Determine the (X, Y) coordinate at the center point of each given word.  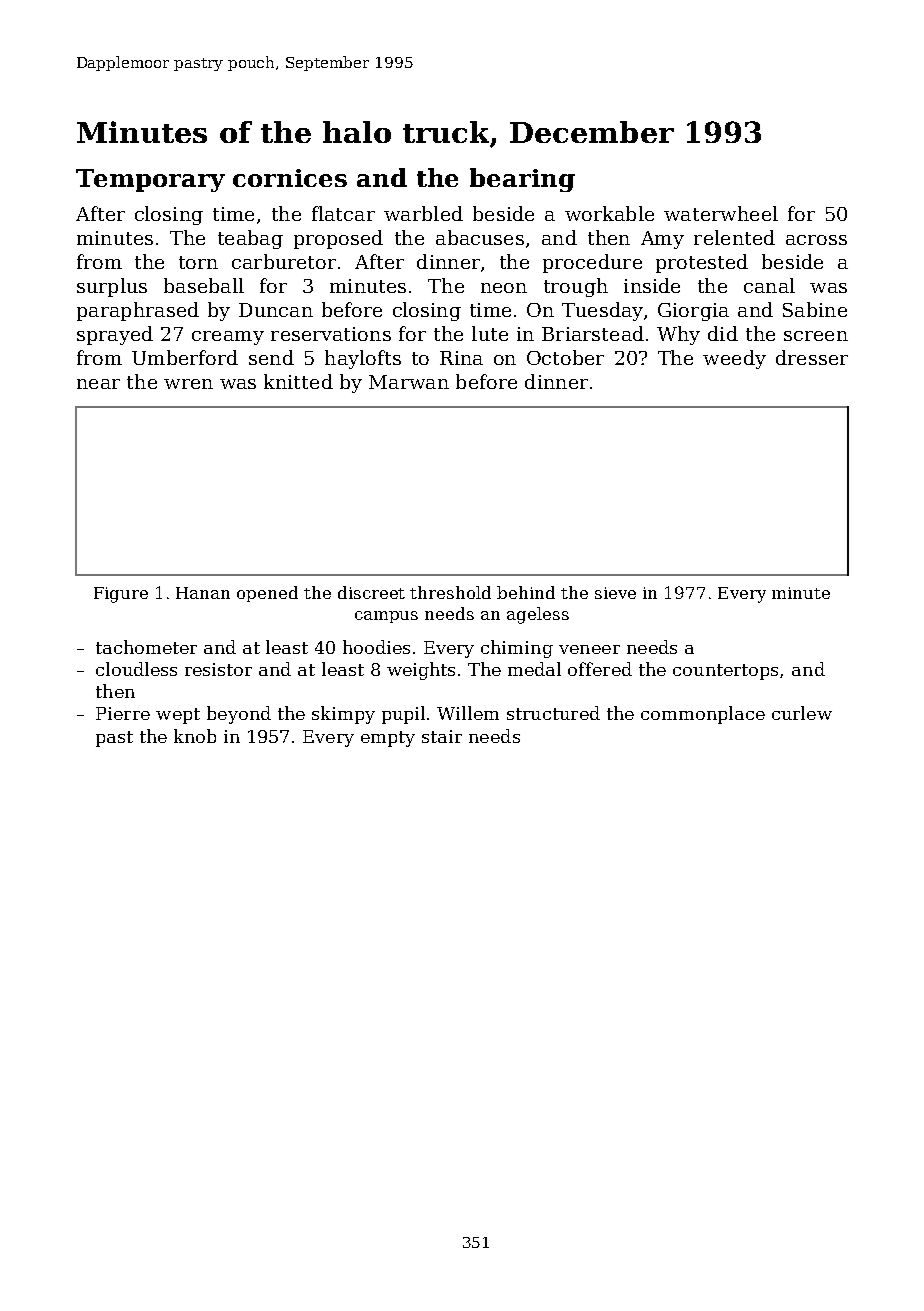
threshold (450, 592)
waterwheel (721, 213)
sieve (615, 593)
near (98, 384)
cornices (290, 178)
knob (195, 736)
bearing (522, 180)
